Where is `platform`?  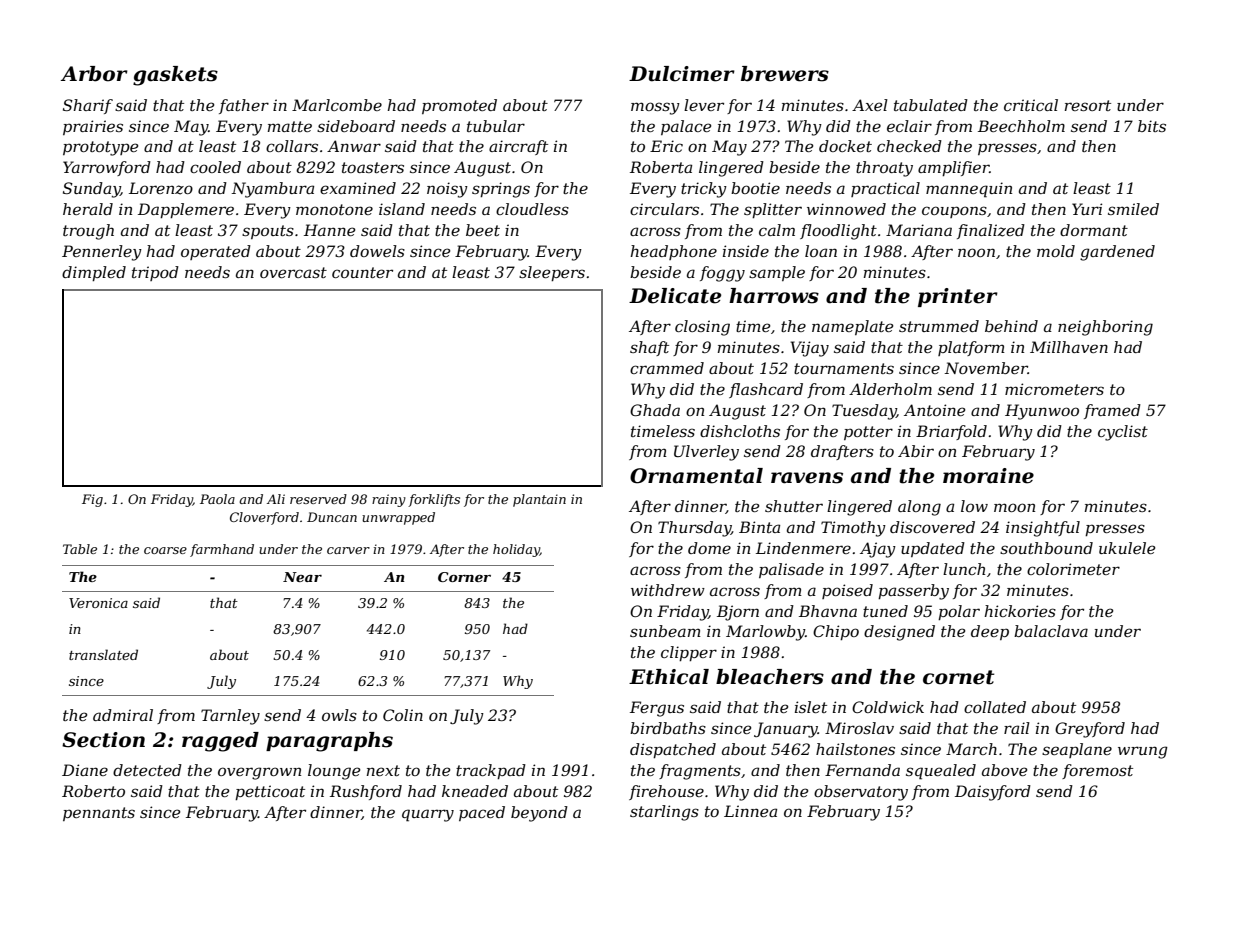
platform is located at coordinates (971, 348).
